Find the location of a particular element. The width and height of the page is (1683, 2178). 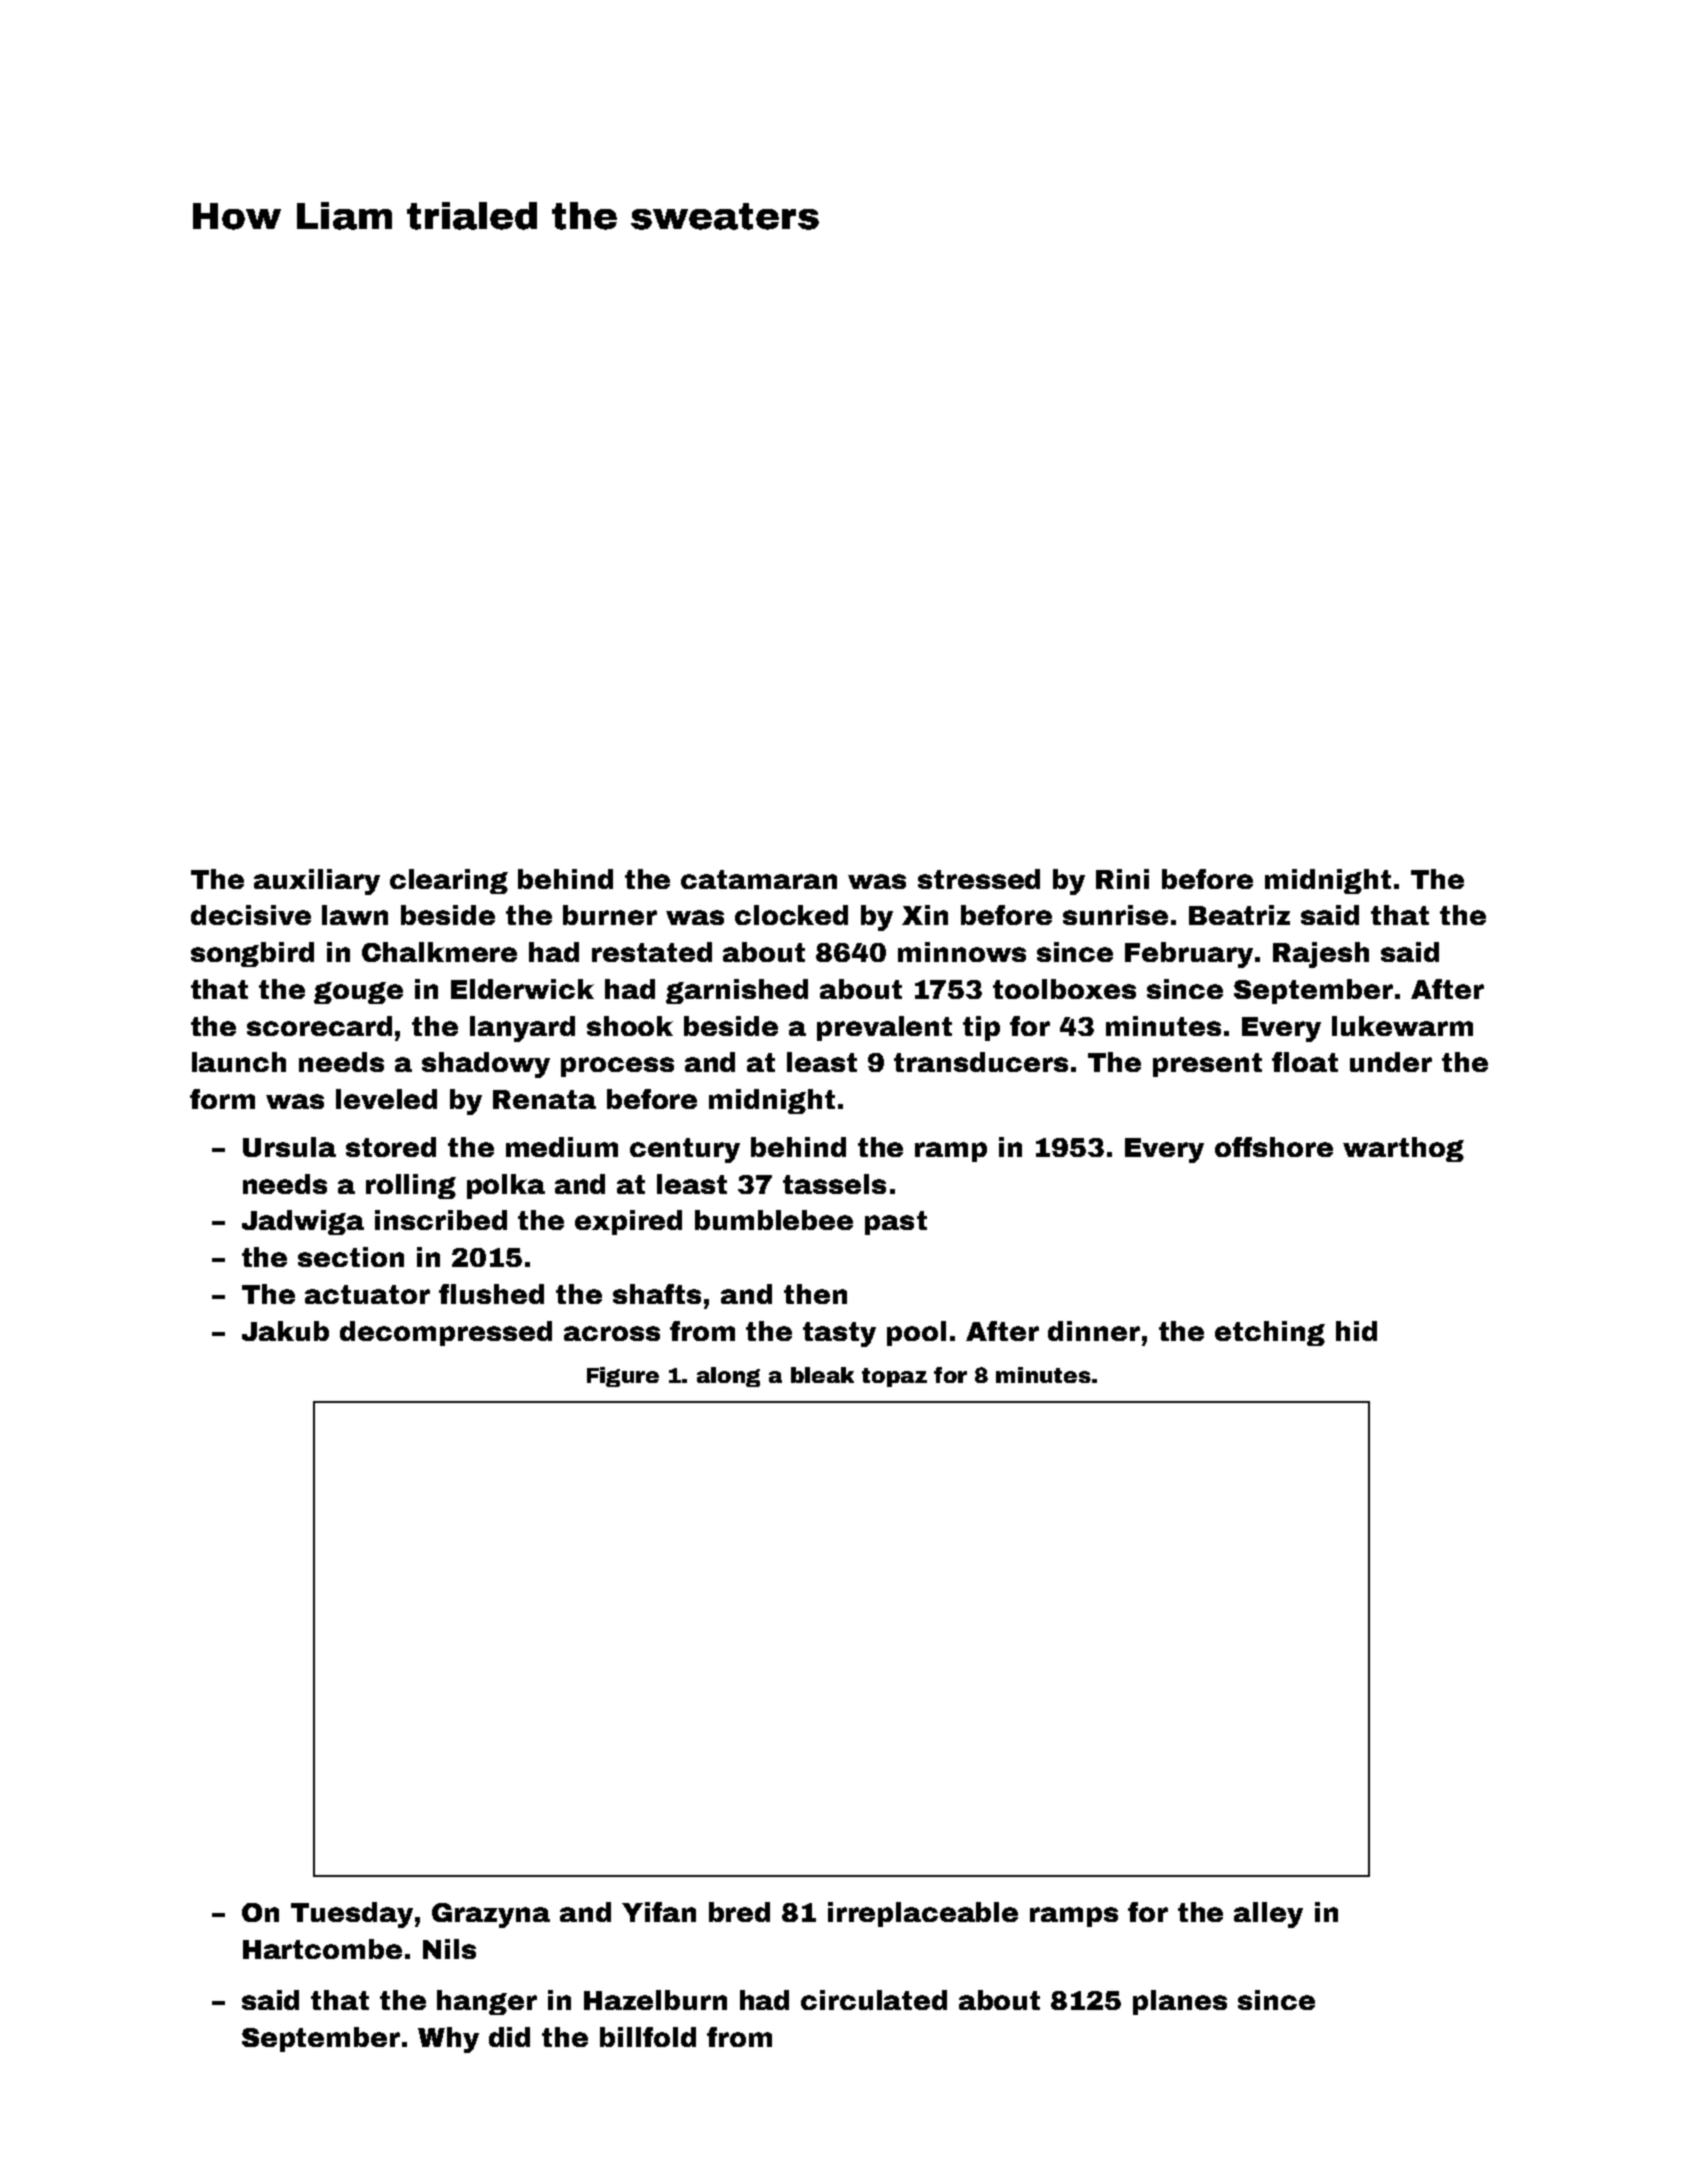

bleak is located at coordinates (822, 1375).
